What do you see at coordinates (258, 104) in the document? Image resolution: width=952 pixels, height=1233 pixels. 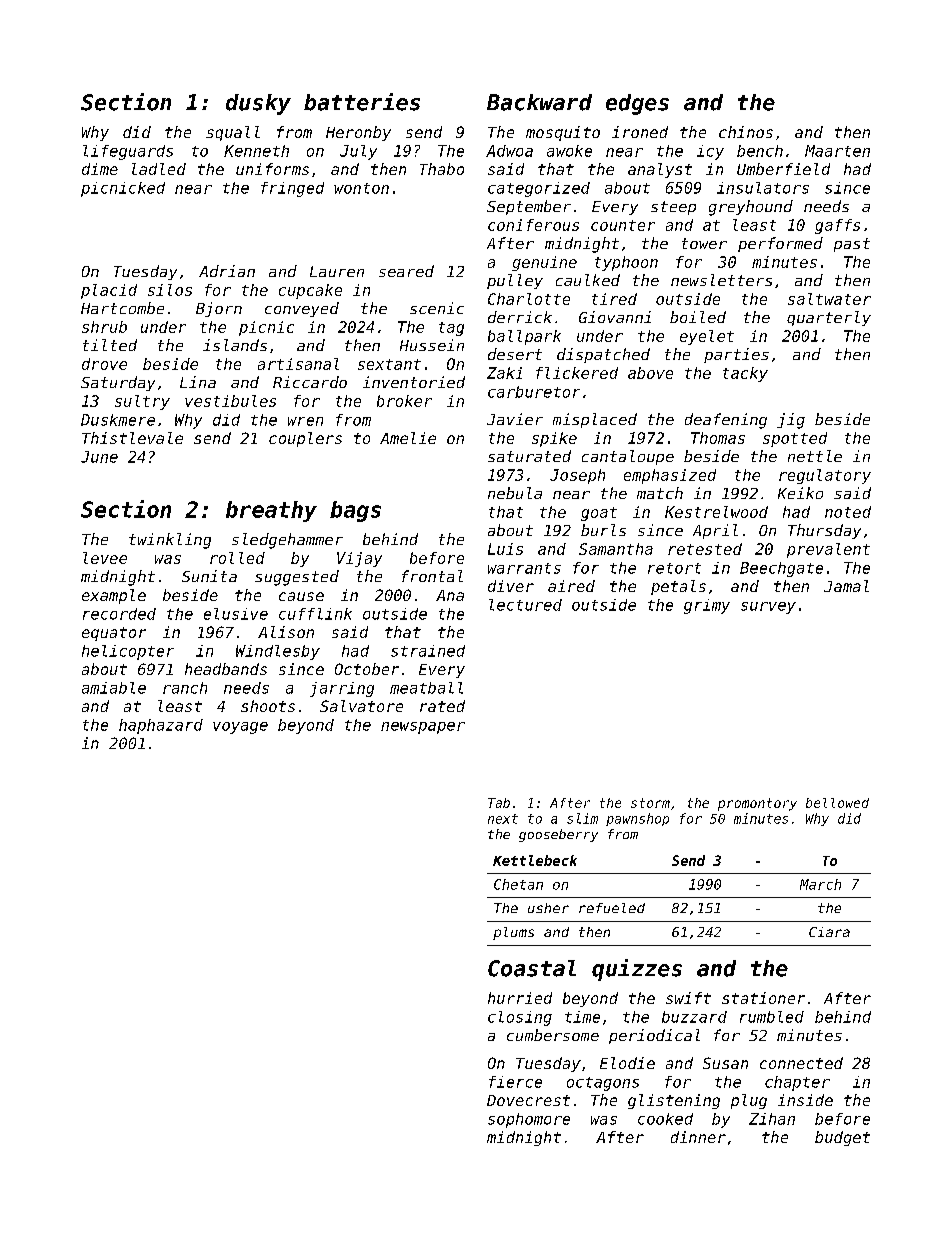 I see `dusky` at bounding box center [258, 104].
